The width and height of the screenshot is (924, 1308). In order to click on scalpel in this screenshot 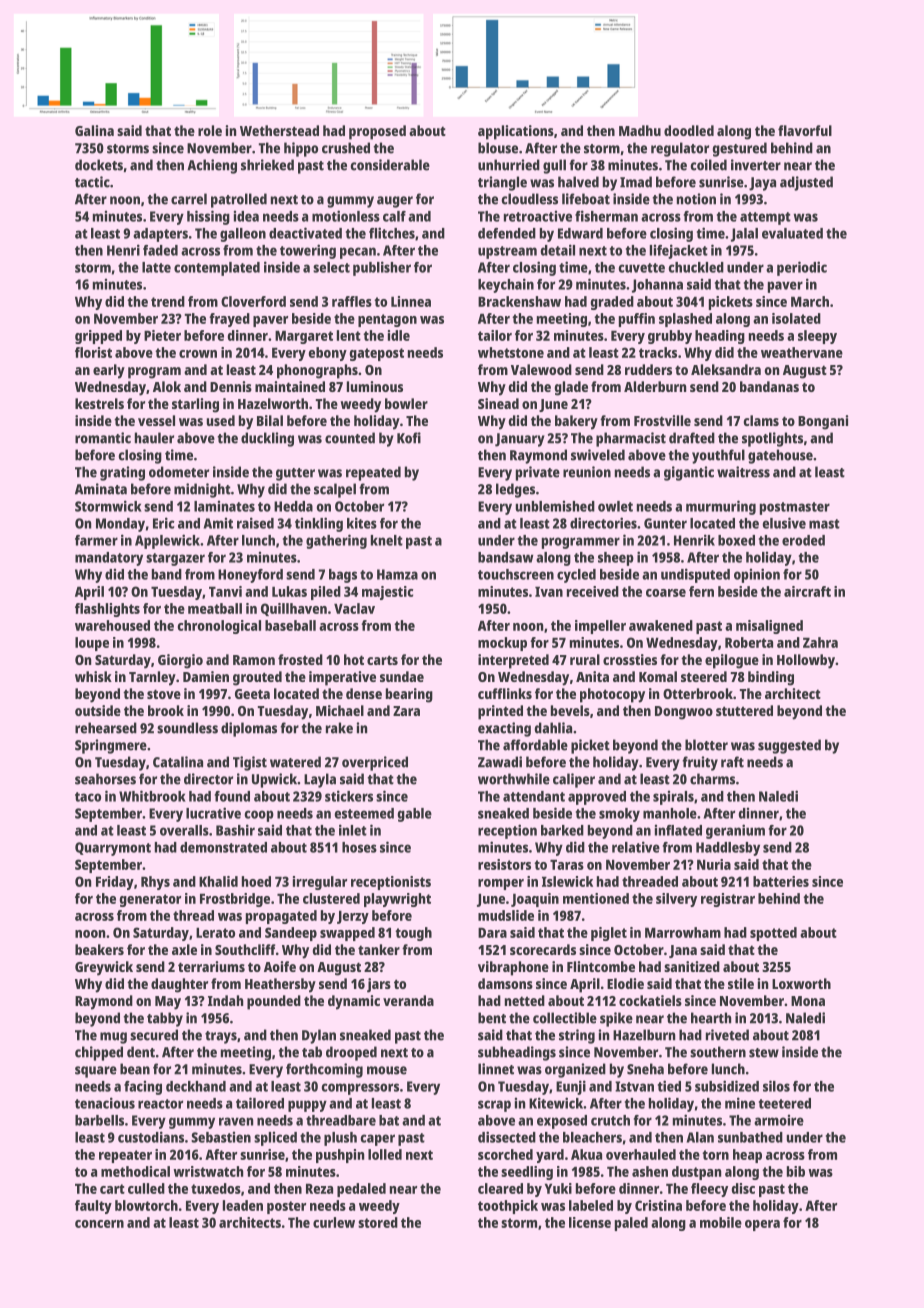, I will do `click(335, 490)`.
